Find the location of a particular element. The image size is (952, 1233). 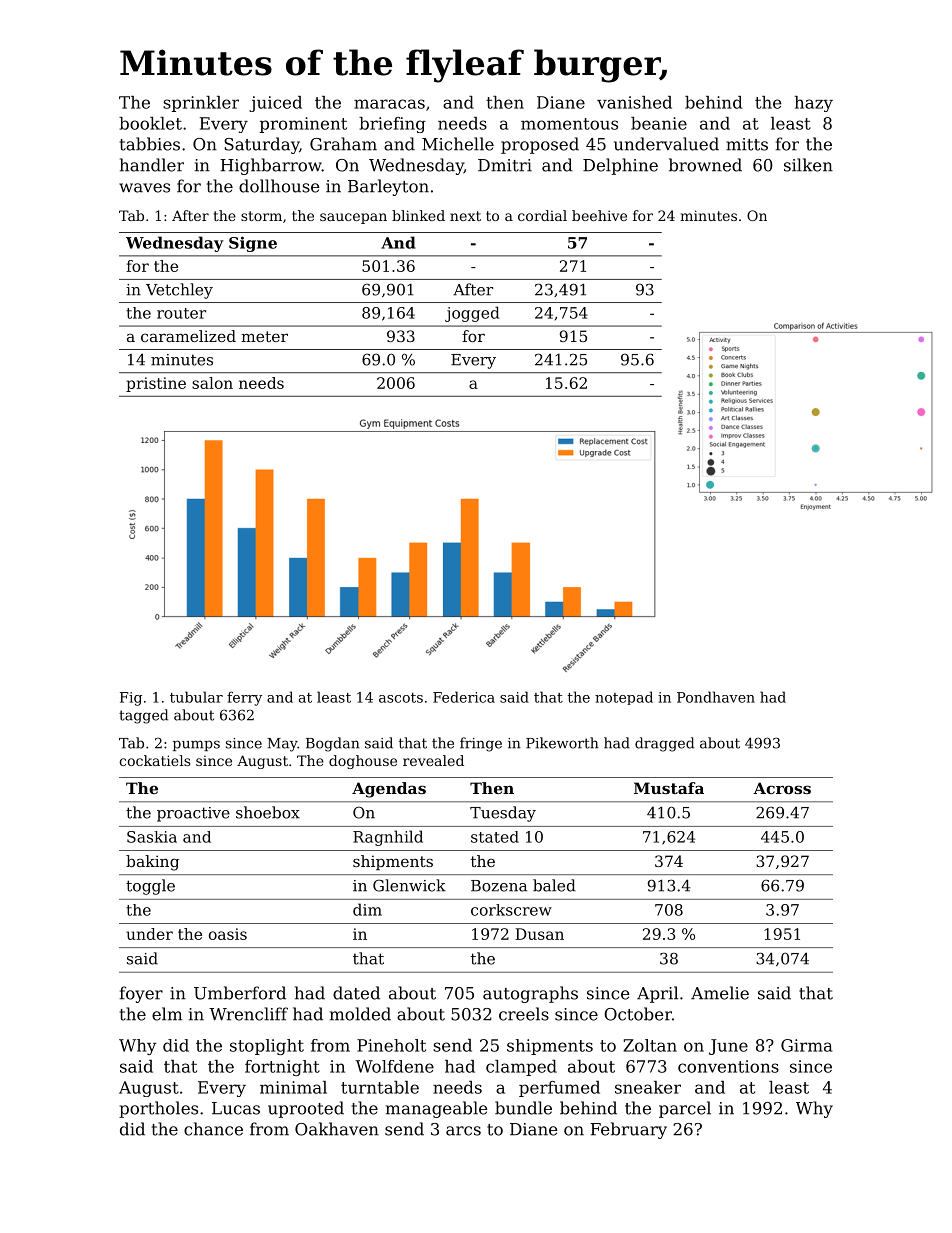

beehive is located at coordinates (599, 215).
